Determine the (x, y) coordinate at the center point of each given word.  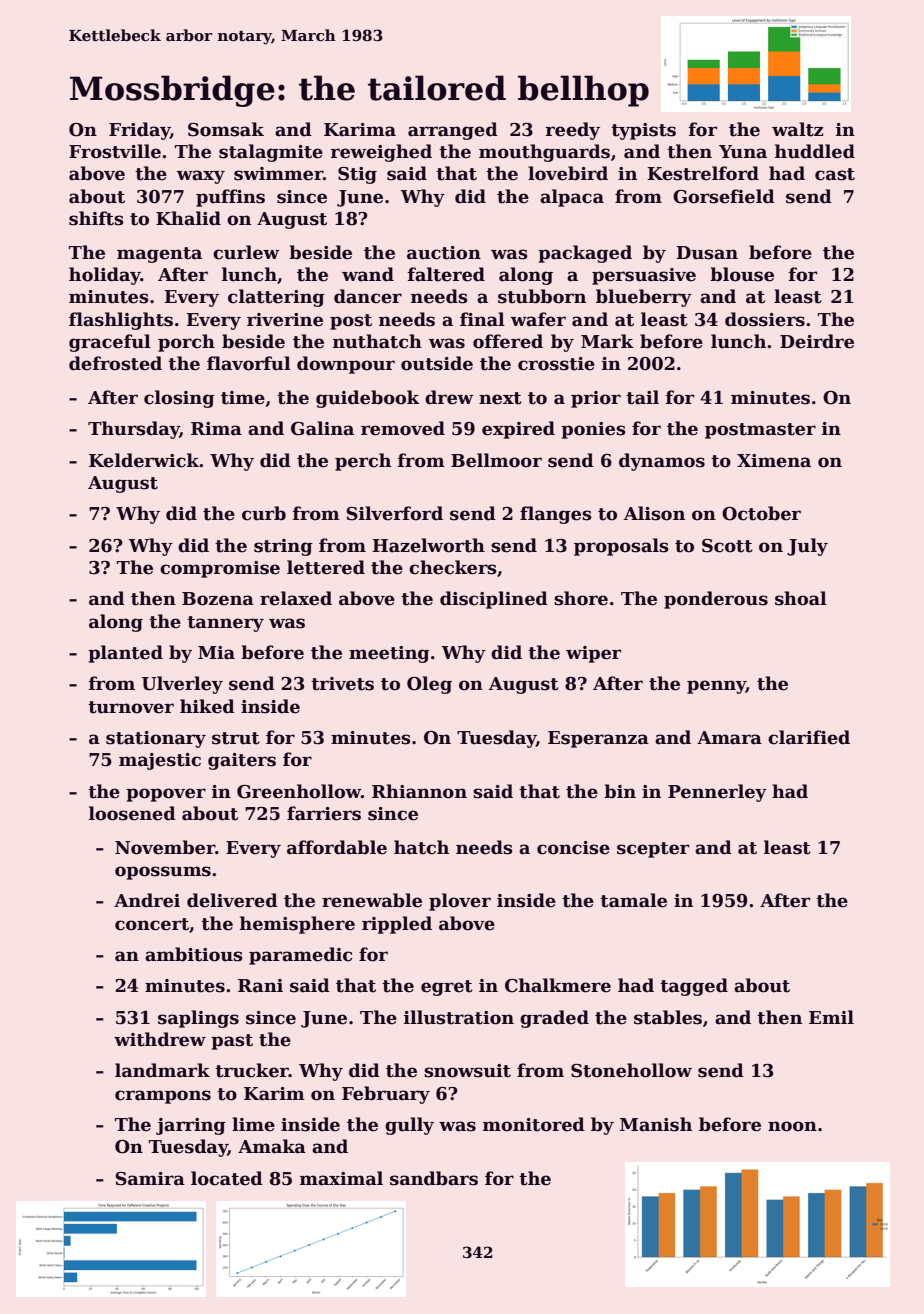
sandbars (434, 1178)
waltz (797, 129)
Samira (150, 1179)
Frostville (115, 151)
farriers (324, 813)
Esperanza (598, 739)
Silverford (395, 513)
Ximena (774, 461)
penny (716, 687)
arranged (453, 131)
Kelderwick (144, 460)
